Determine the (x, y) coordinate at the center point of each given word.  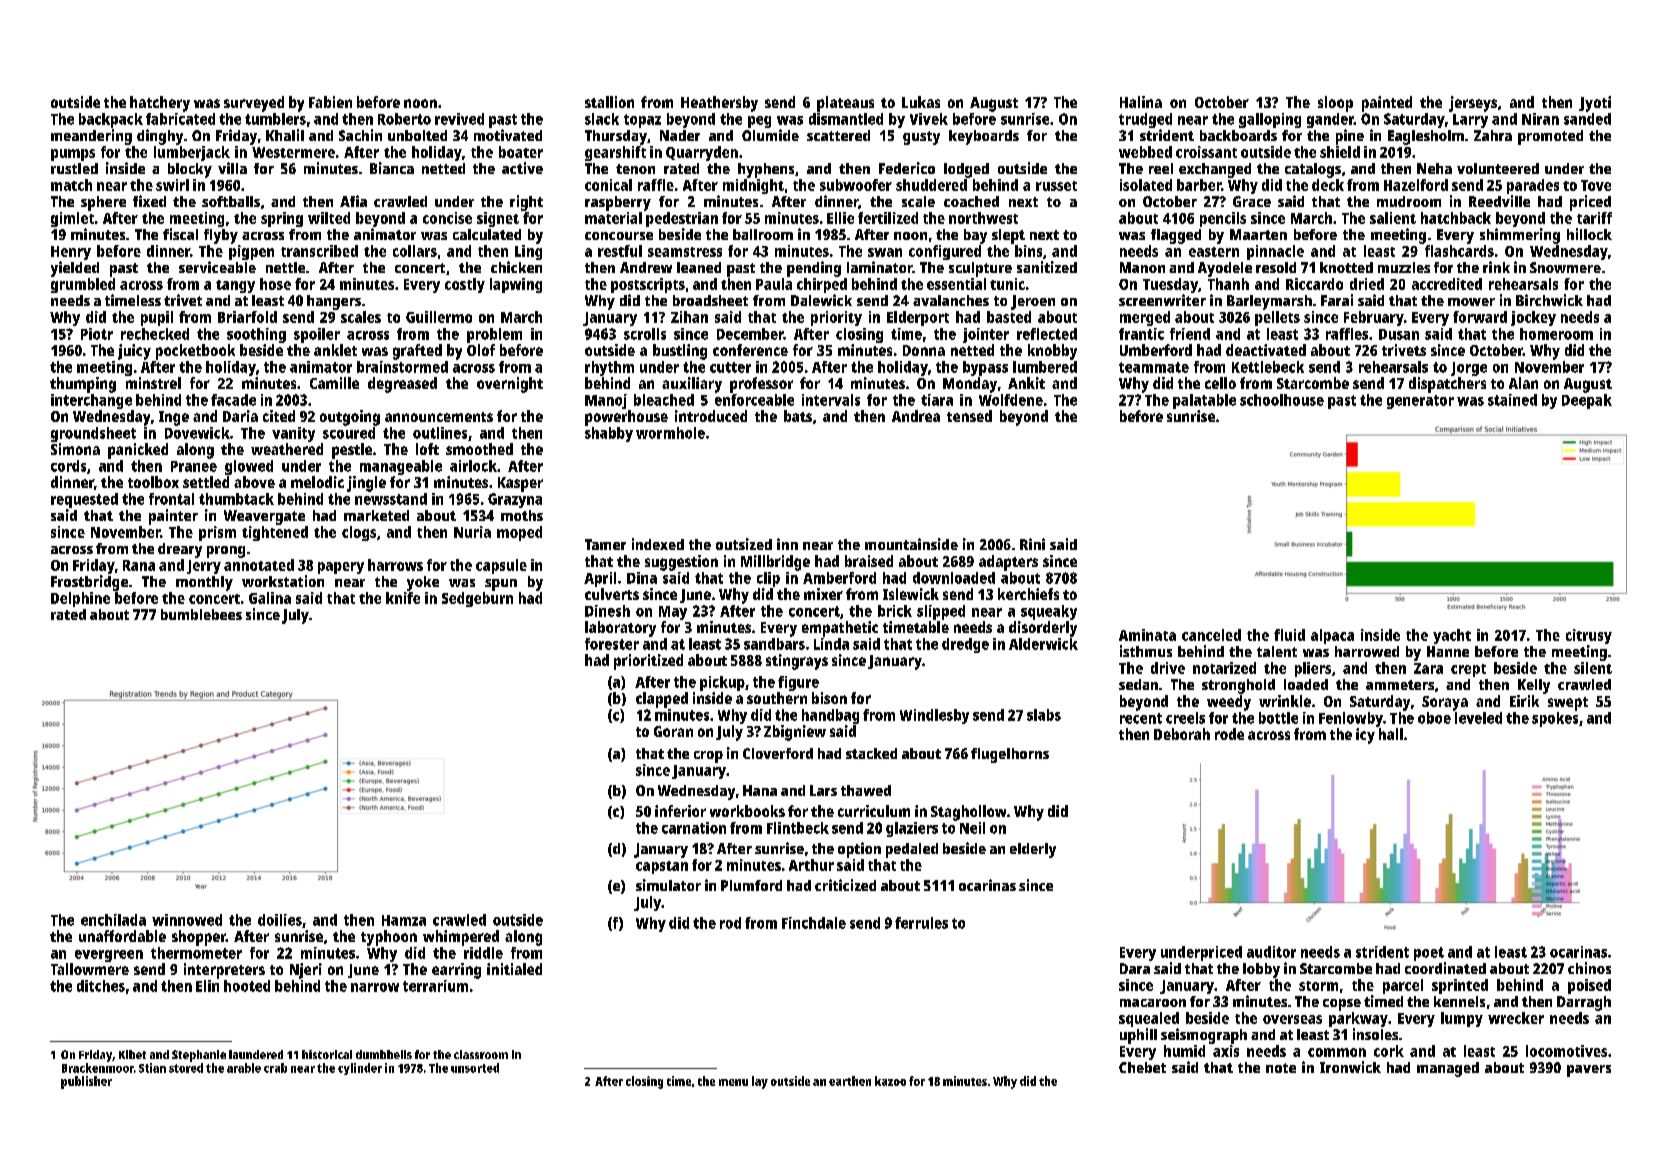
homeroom (1556, 334)
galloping (1270, 120)
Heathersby (719, 104)
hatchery (160, 104)
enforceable (754, 400)
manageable (401, 467)
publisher (86, 1082)
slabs (1044, 715)
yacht (1452, 636)
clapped (662, 700)
